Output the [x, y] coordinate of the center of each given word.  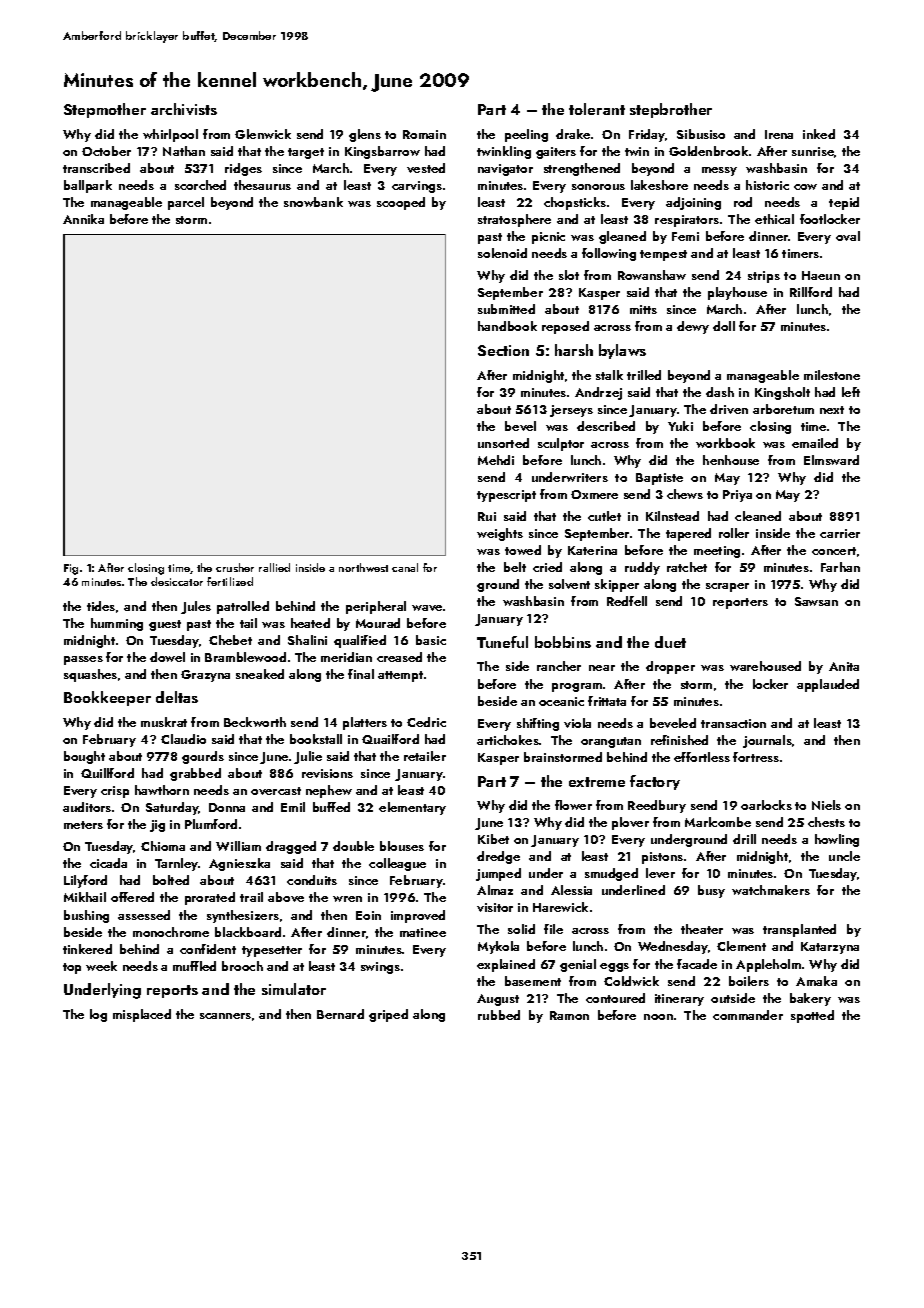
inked [819, 134]
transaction [733, 723]
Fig [71, 569]
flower [573, 805]
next [832, 410]
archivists [184, 109]
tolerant [597, 109]
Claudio [183, 739]
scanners [225, 1016]
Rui [487, 516]
